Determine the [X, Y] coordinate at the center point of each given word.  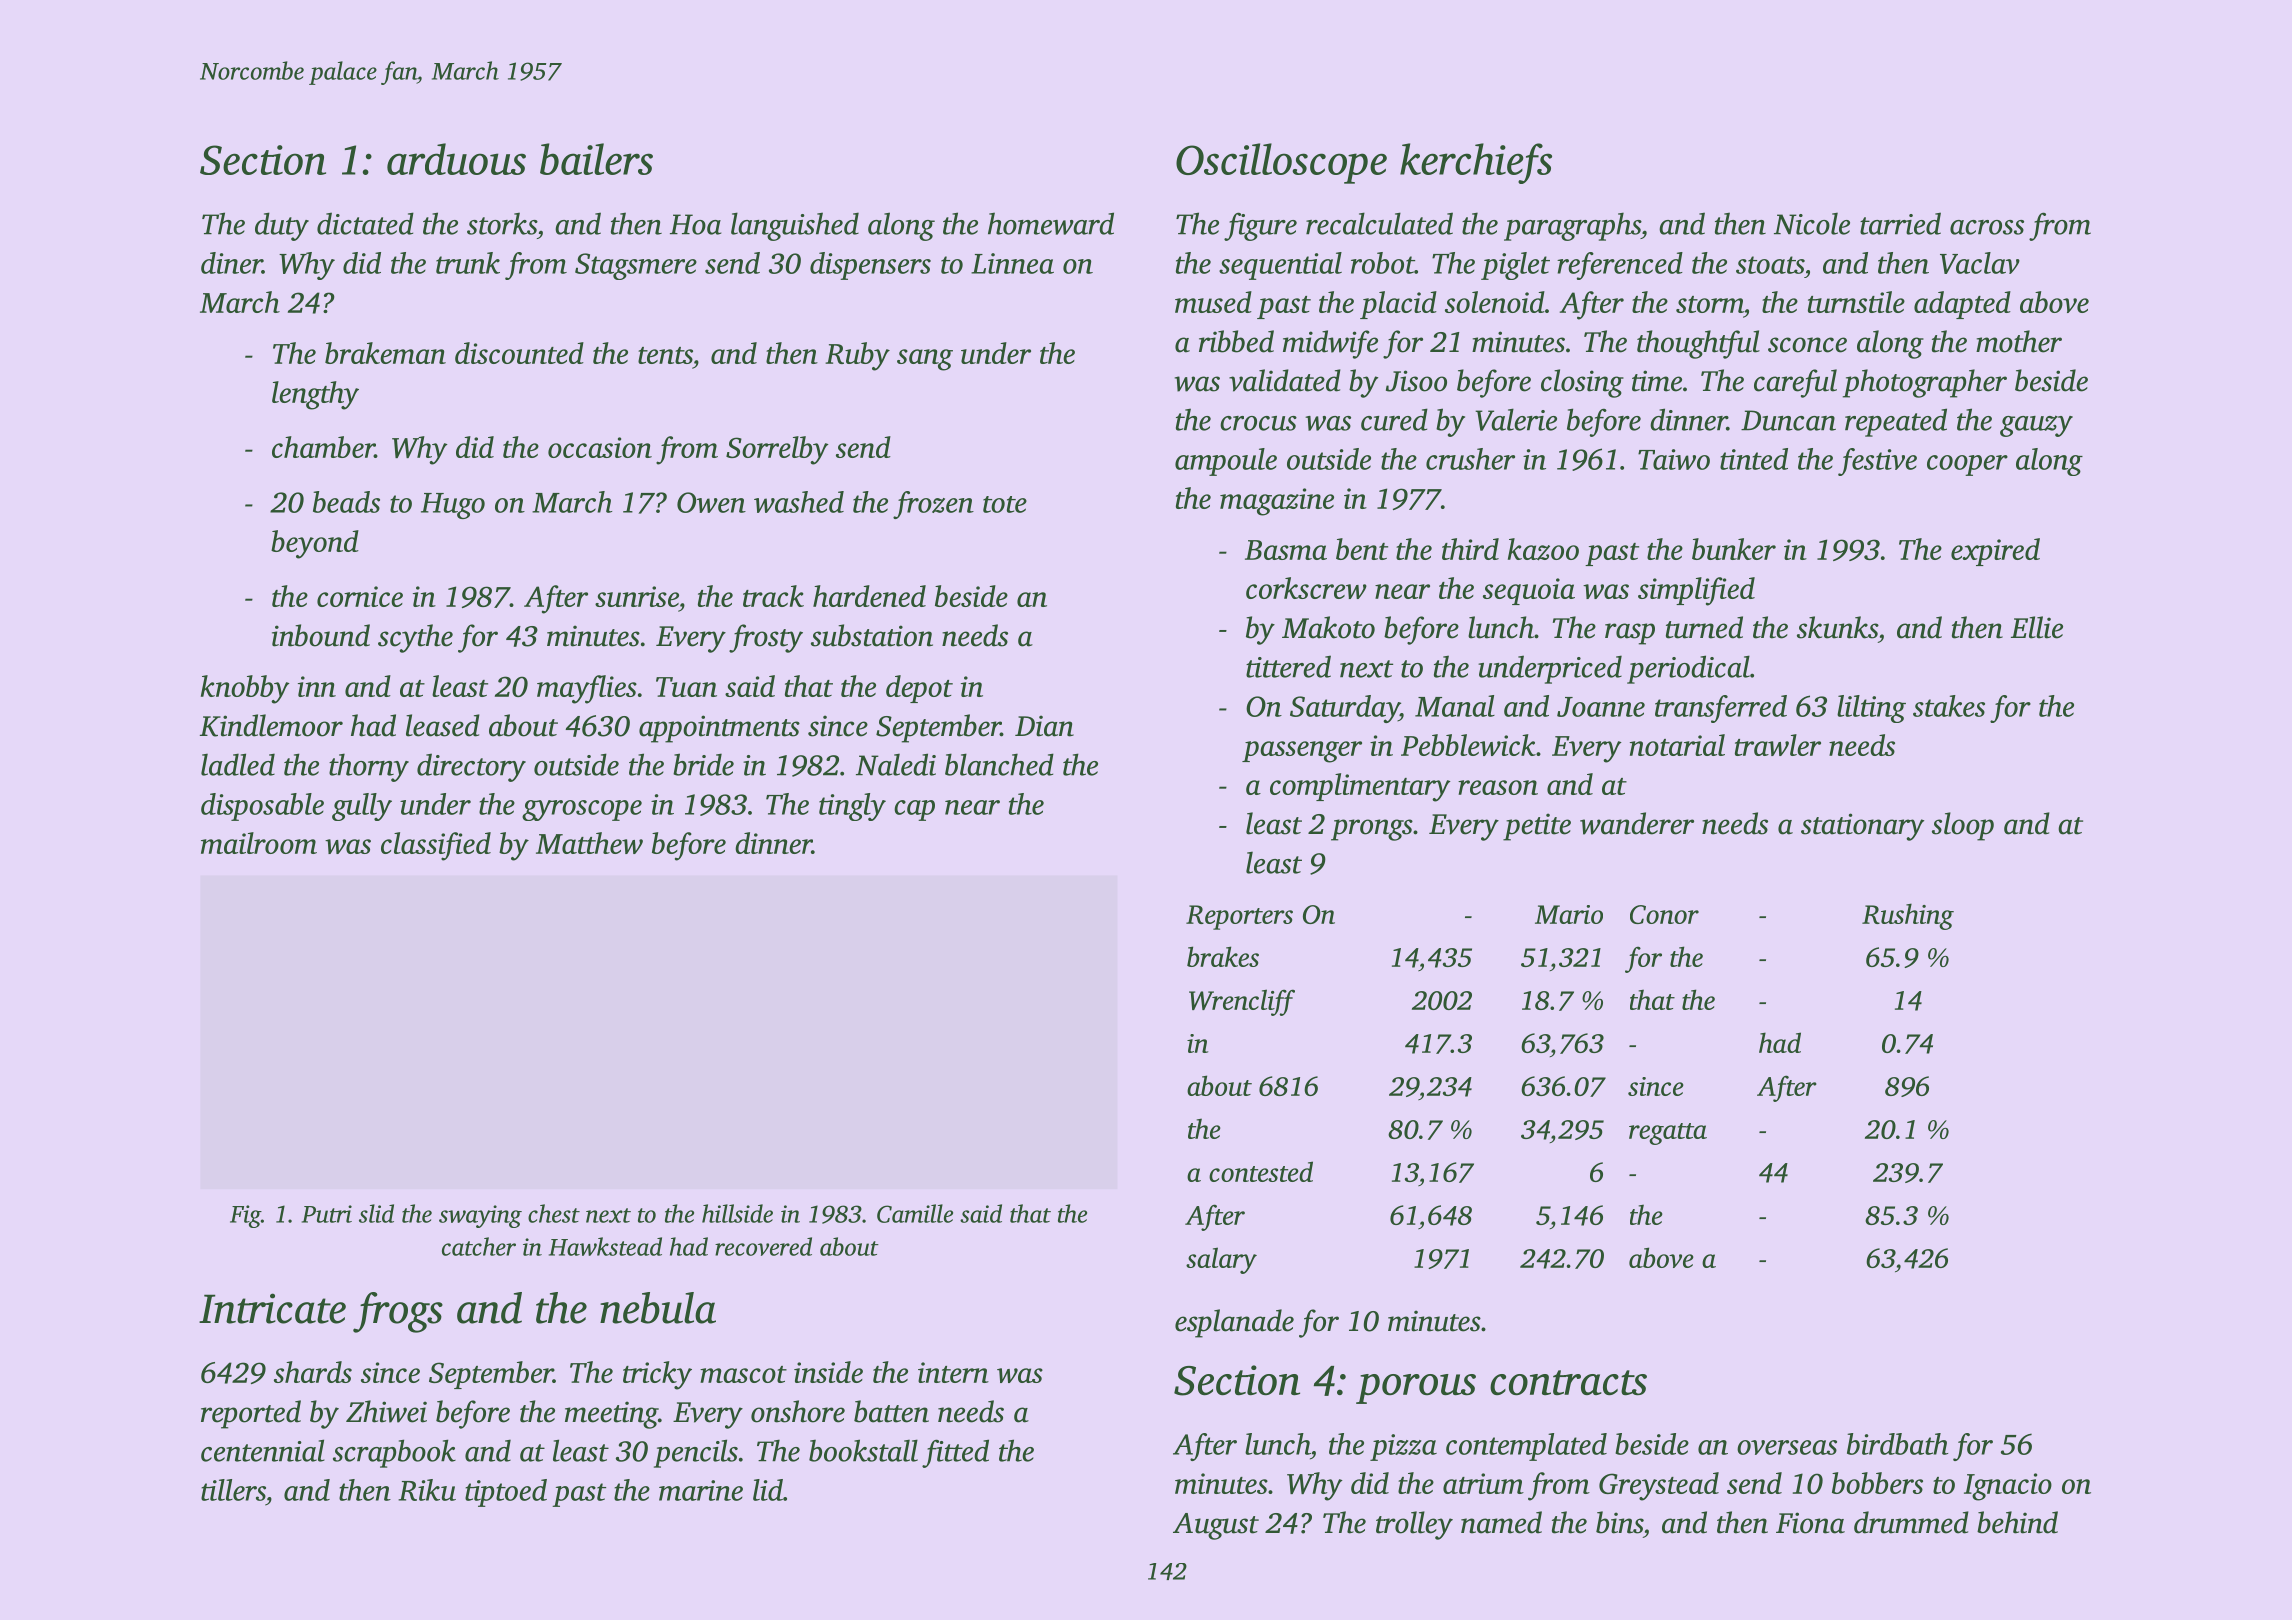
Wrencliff [1242, 1002]
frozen [933, 505]
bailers [596, 159]
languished [795, 226]
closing [1582, 383]
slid [376, 1213]
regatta [1668, 1134]
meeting [611, 1415]
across [1987, 227]
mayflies [587, 689]
